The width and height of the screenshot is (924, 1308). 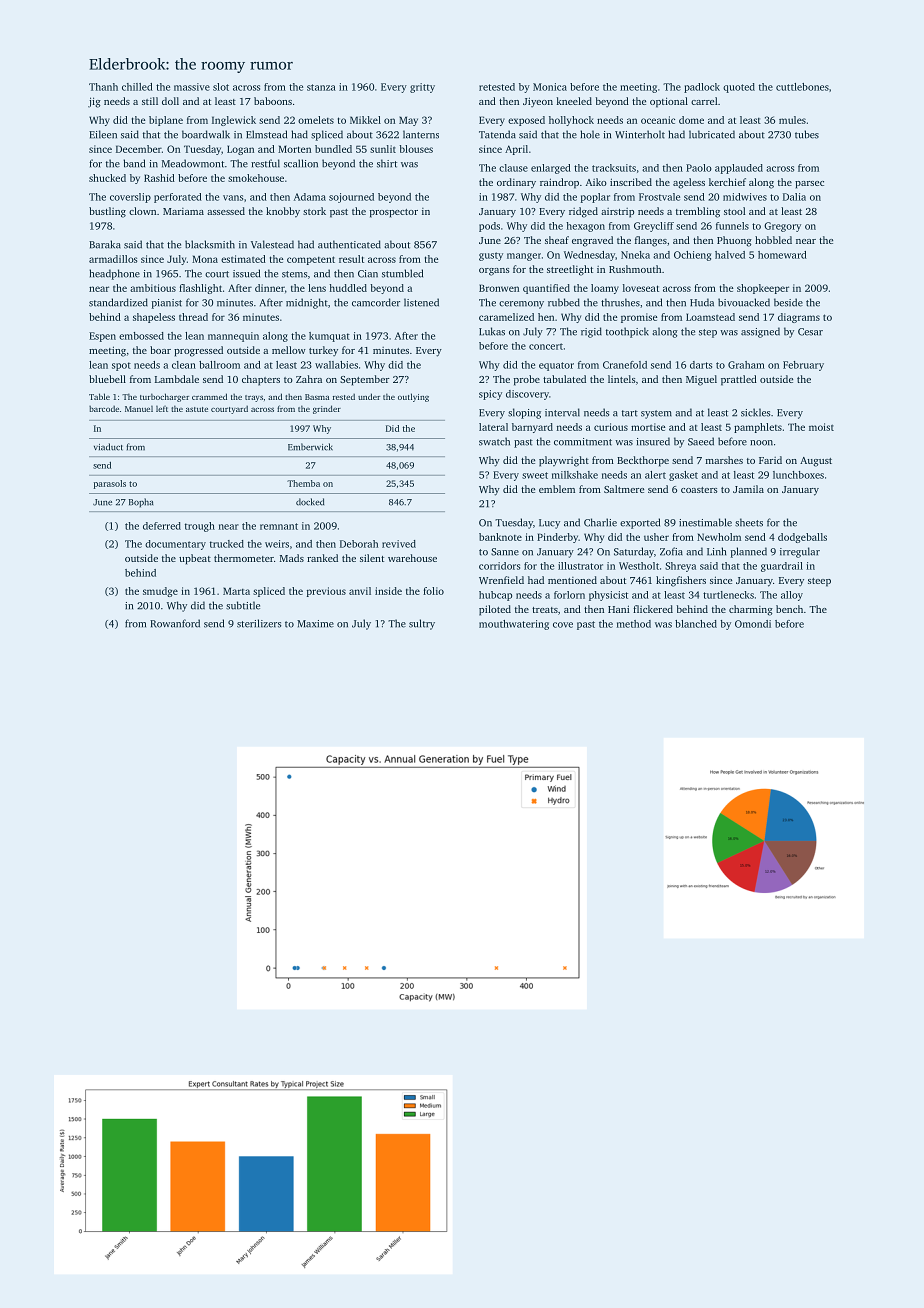 I want to click on homeward, so click(x=782, y=255).
